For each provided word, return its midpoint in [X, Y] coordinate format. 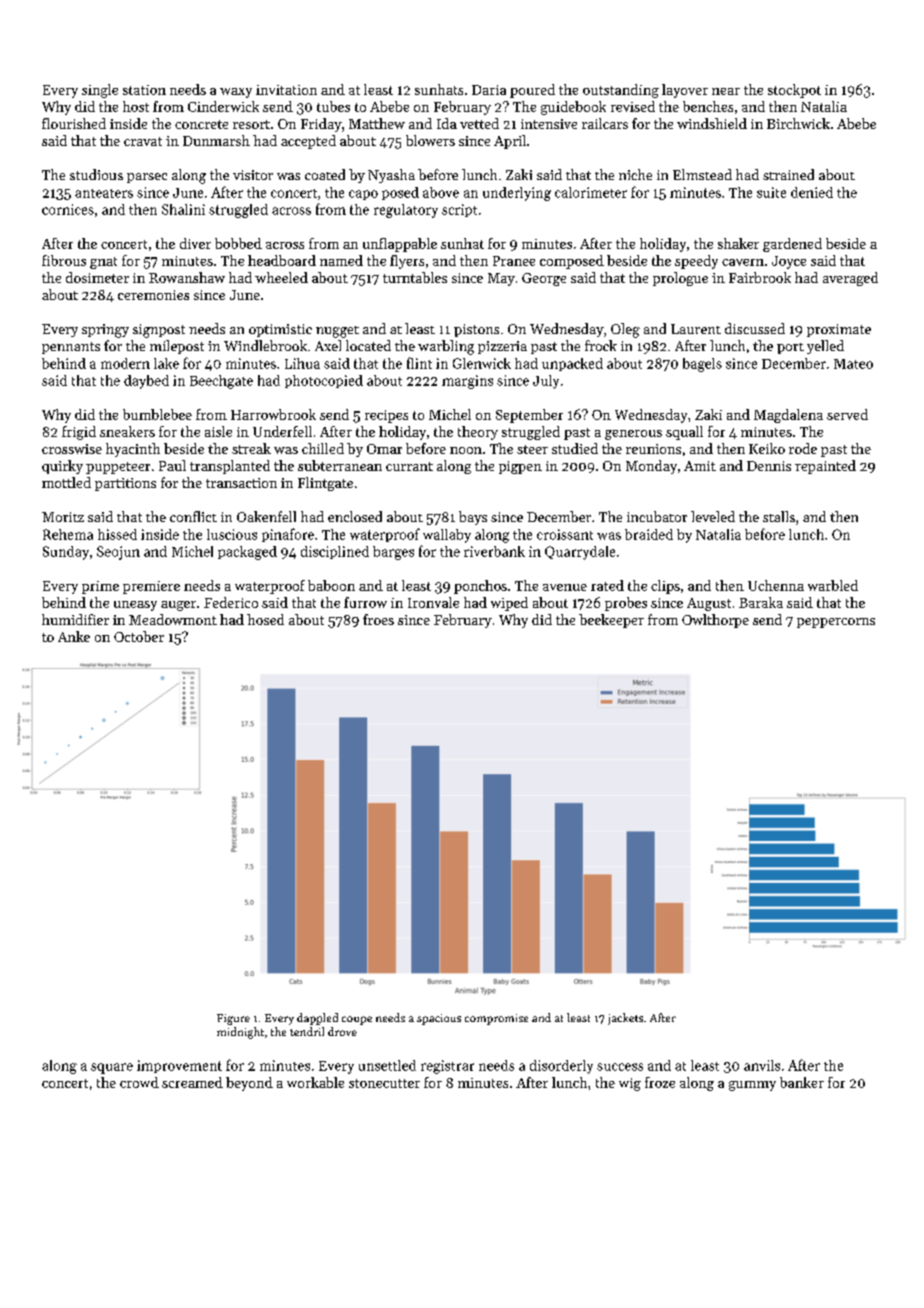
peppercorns [836, 623]
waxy [236, 93]
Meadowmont [173, 619]
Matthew [377, 123]
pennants [71, 348]
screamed [192, 1082]
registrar [447, 1067]
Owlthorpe [715, 621]
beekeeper [611, 621]
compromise [496, 1019]
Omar [384, 449]
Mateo [853, 364]
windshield [712, 123]
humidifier [75, 619]
